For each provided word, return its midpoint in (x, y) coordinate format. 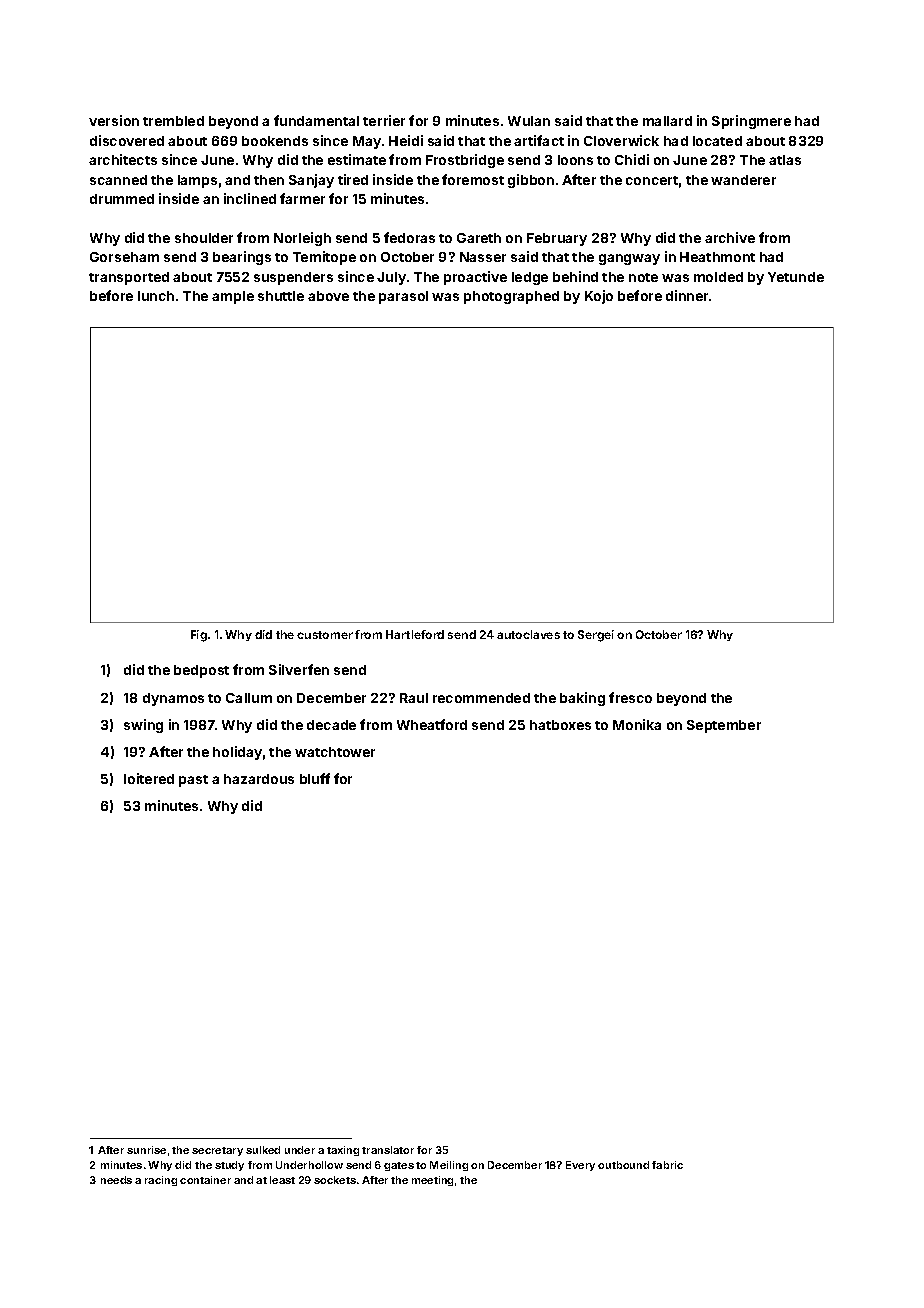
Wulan (529, 121)
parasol (403, 297)
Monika (637, 724)
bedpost (201, 671)
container (205, 1180)
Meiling (449, 1166)
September (724, 726)
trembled (173, 121)
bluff (315, 778)
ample (233, 297)
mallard (667, 121)
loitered (149, 778)
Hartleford (415, 634)
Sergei (596, 636)
